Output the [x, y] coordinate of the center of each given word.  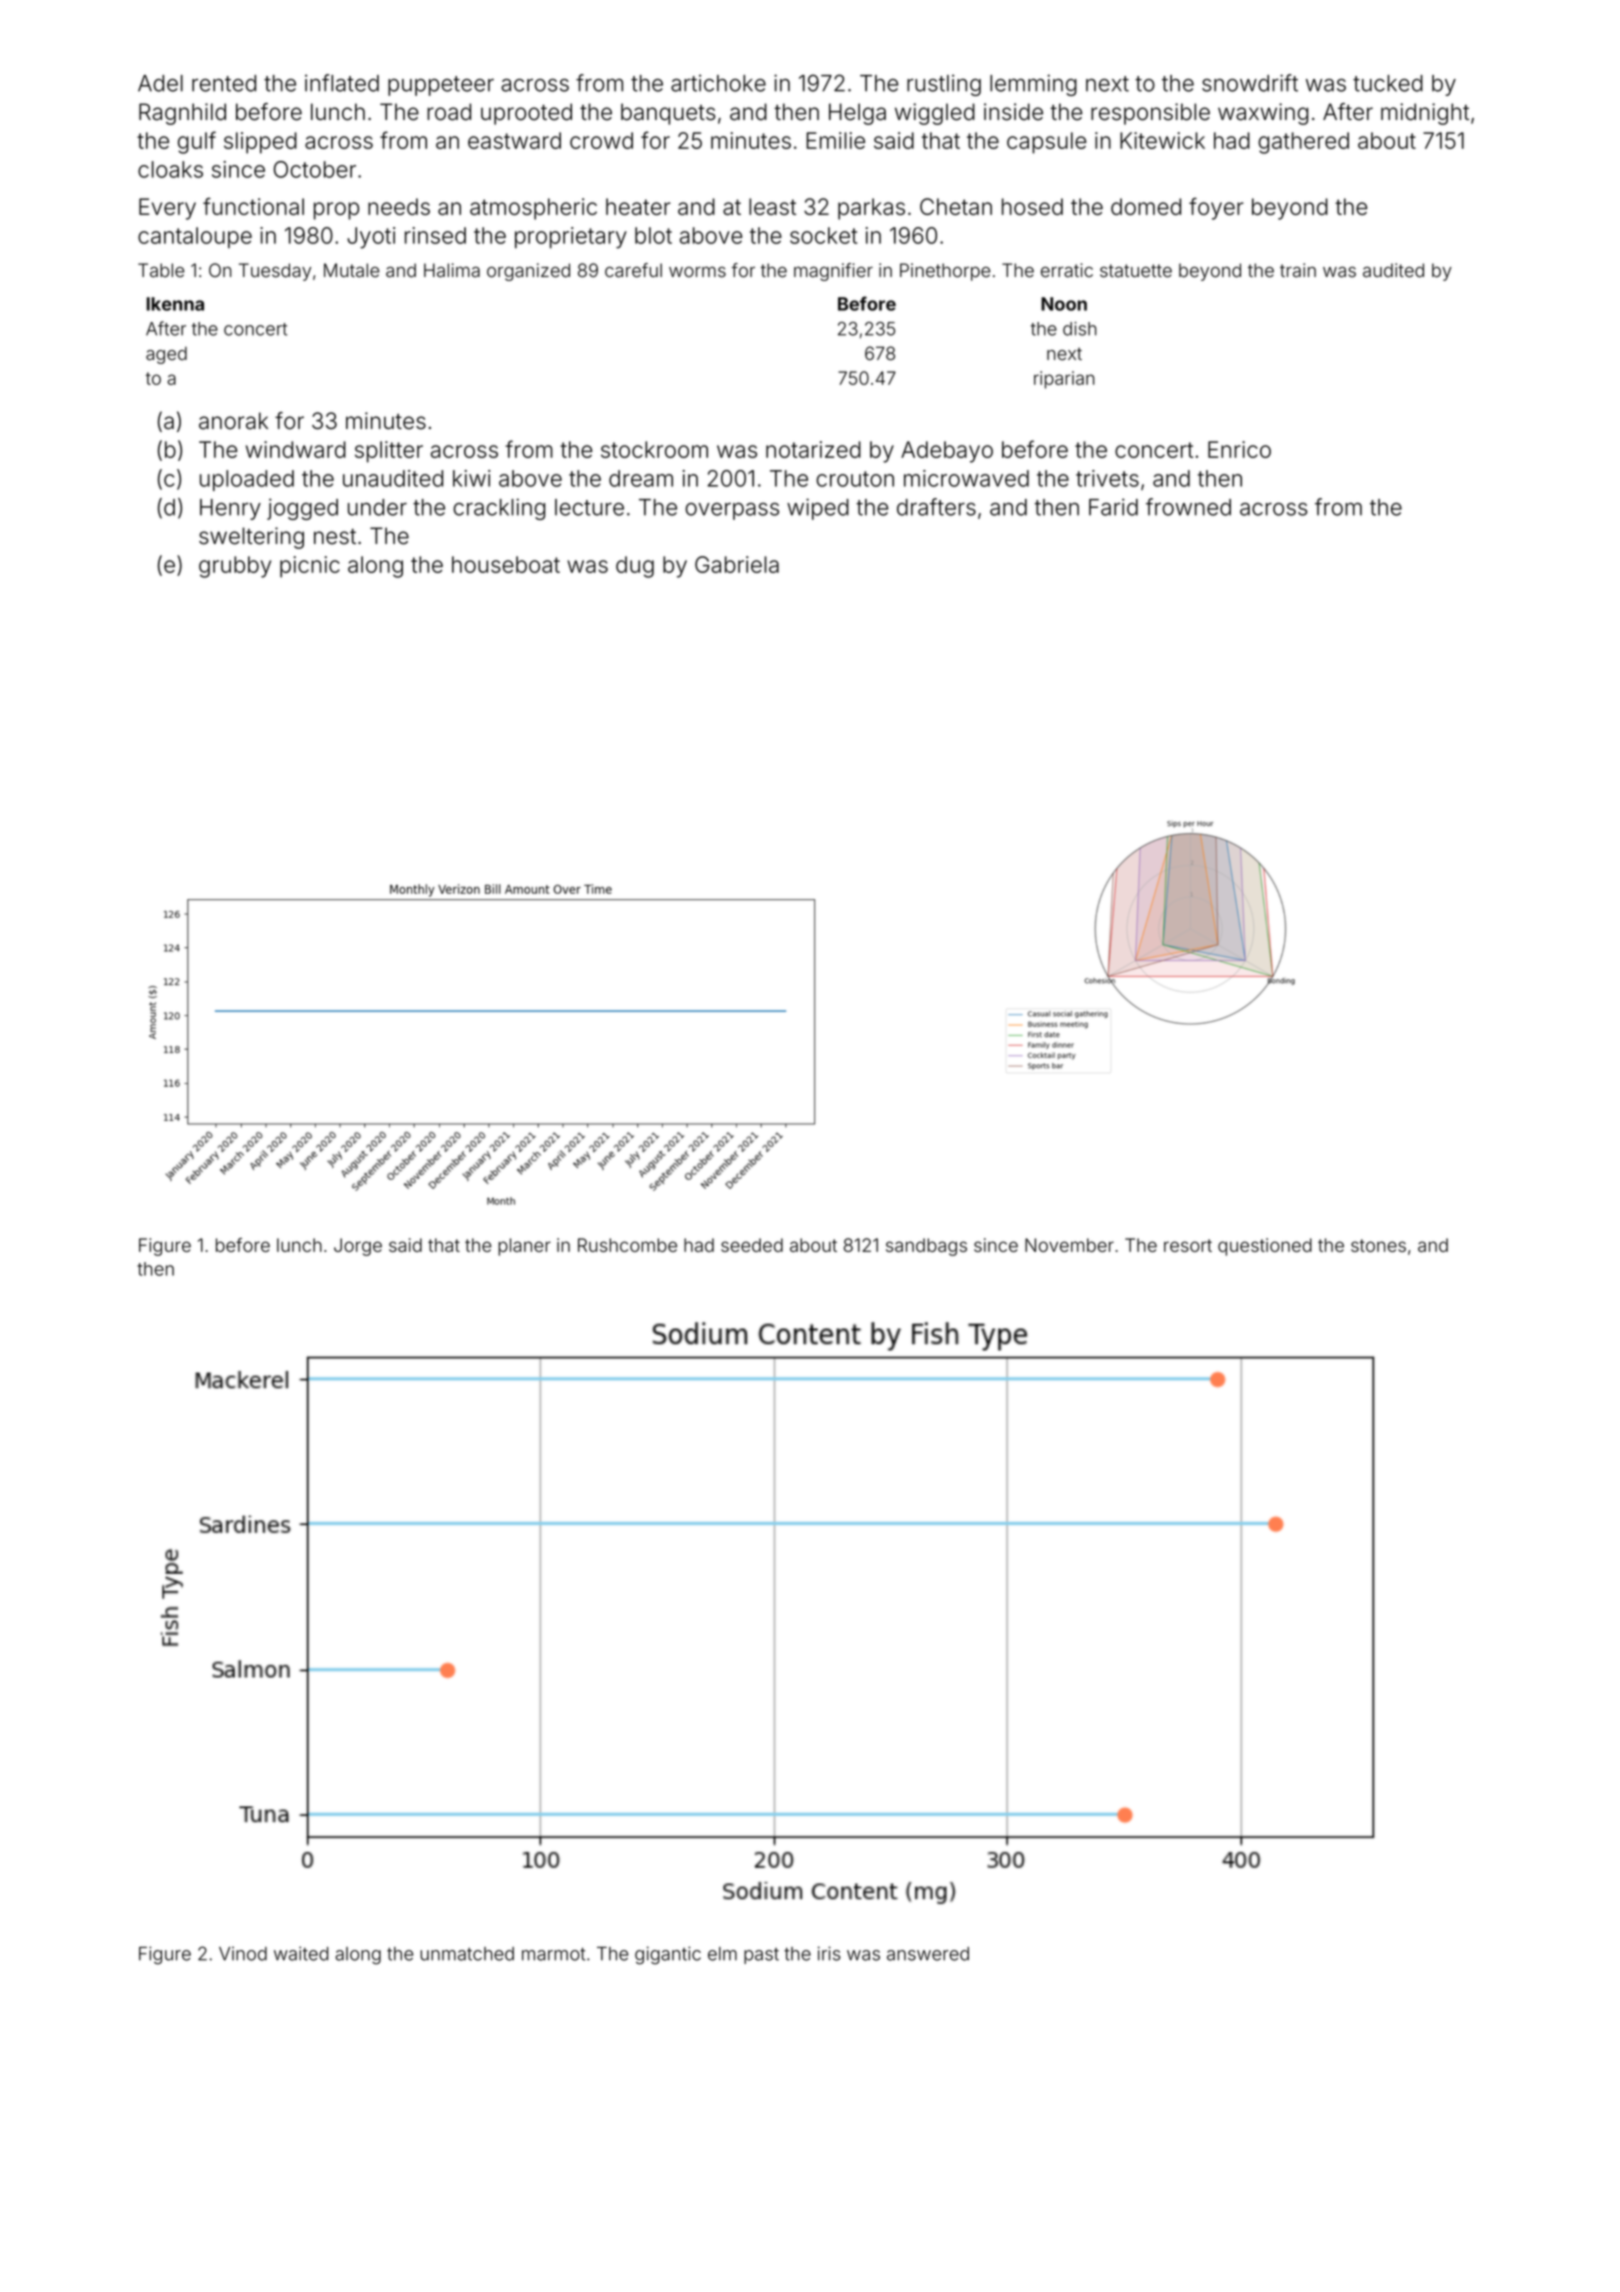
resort [1188, 1245]
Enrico [1239, 449]
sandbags [926, 1247]
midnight [1425, 114]
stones [1378, 1245]
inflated [342, 83]
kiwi [471, 478]
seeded [752, 1245]
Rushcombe [627, 1245]
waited [301, 1953]
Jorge [358, 1247]
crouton [855, 479]
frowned [1188, 507]
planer [524, 1247]
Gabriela [737, 564]
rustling [944, 85]
